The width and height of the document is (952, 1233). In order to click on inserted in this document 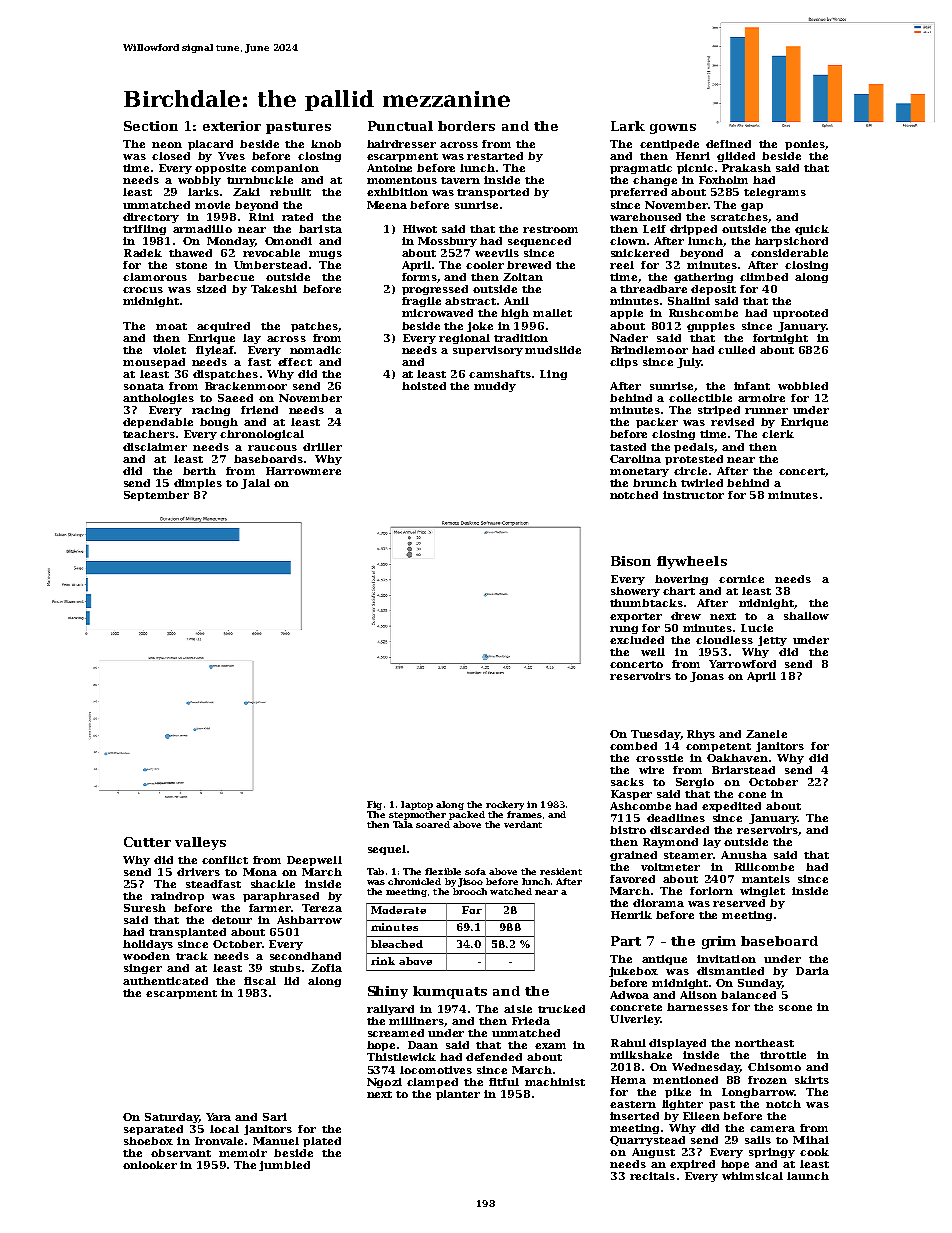, I will do `click(634, 1116)`.
